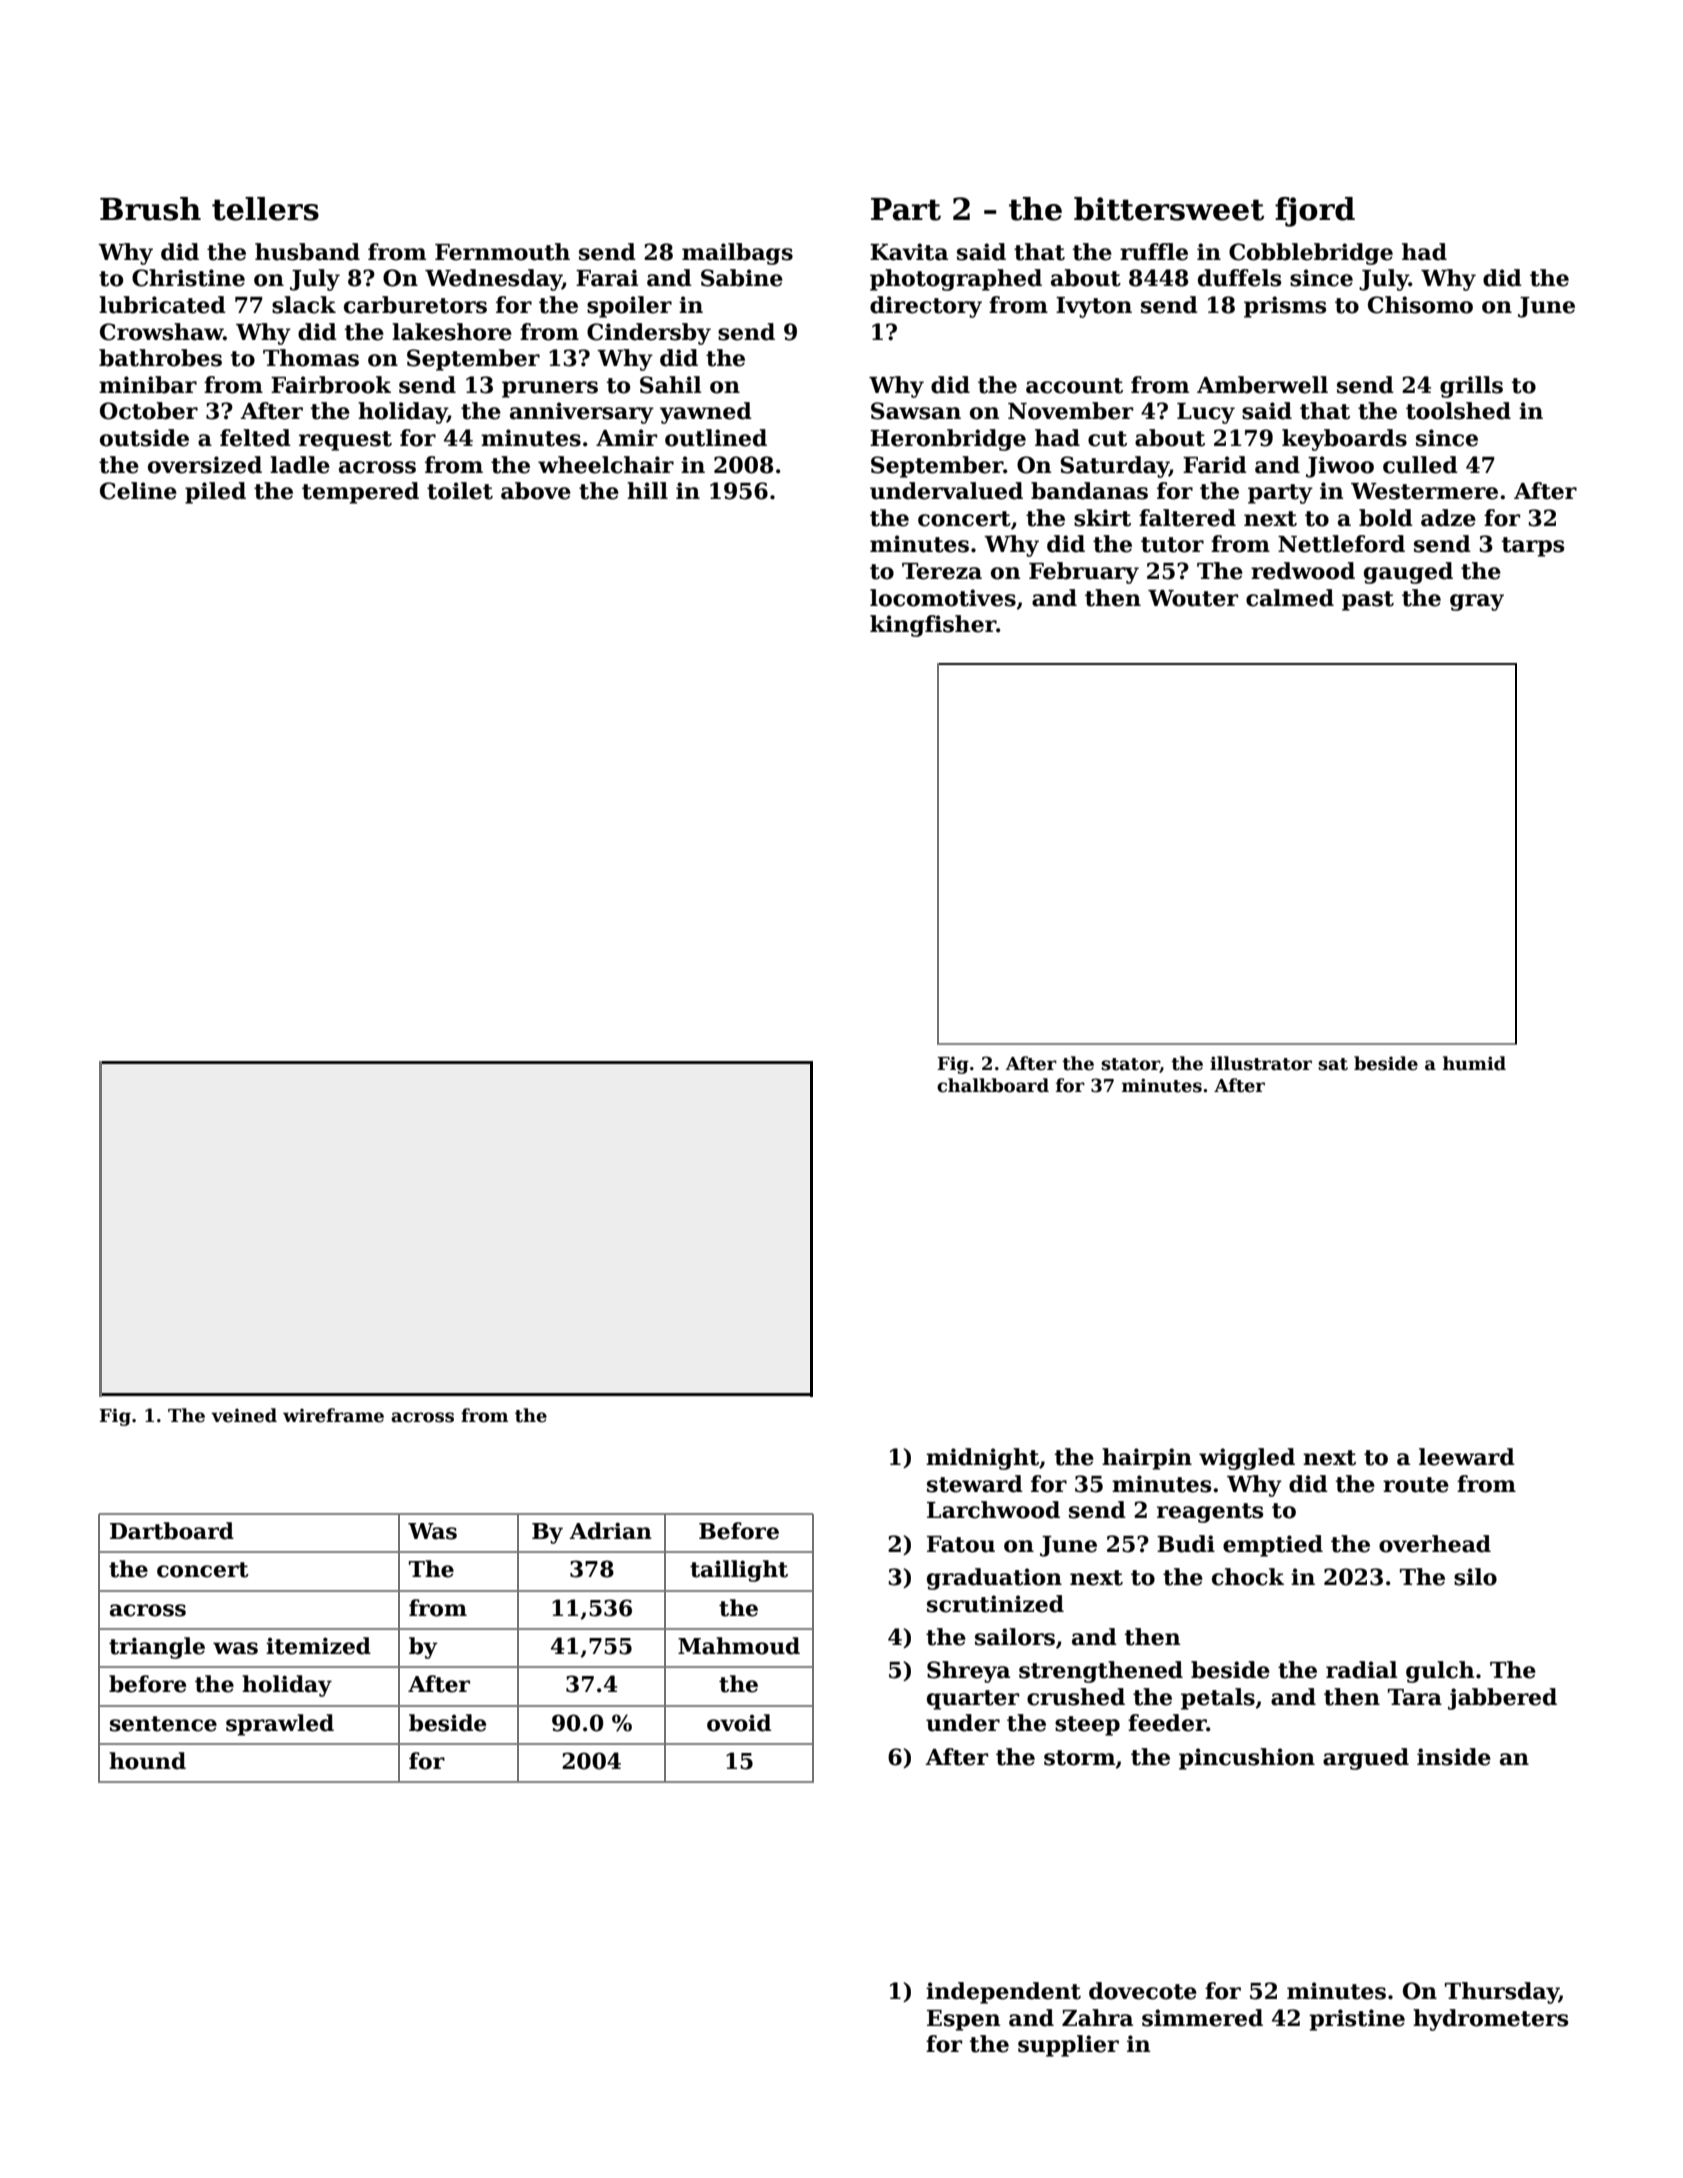 This image has height=2178, width=1683. What do you see at coordinates (933, 626) in the image?
I see `kingfisher` at bounding box center [933, 626].
